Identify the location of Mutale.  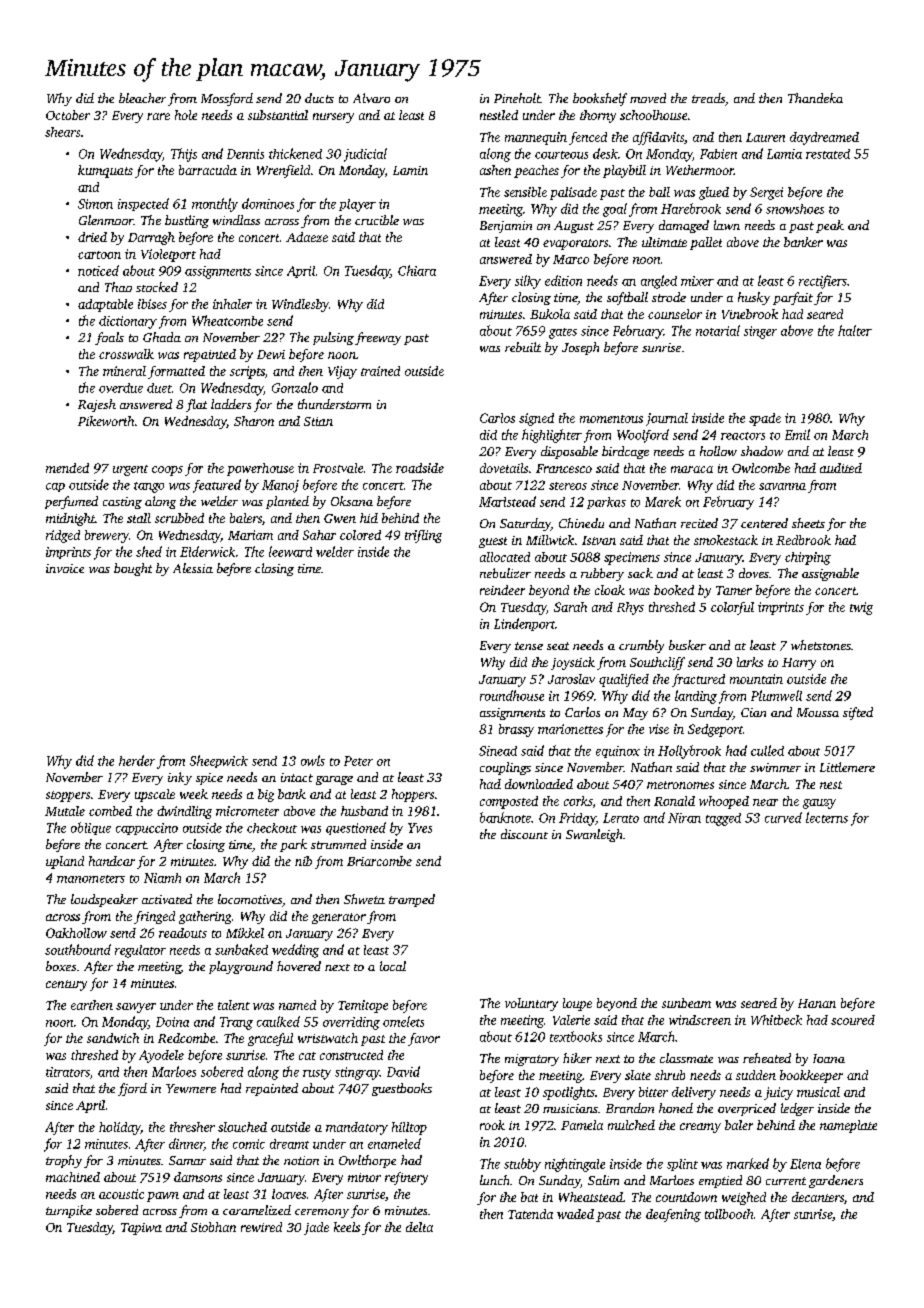
(65, 811).
